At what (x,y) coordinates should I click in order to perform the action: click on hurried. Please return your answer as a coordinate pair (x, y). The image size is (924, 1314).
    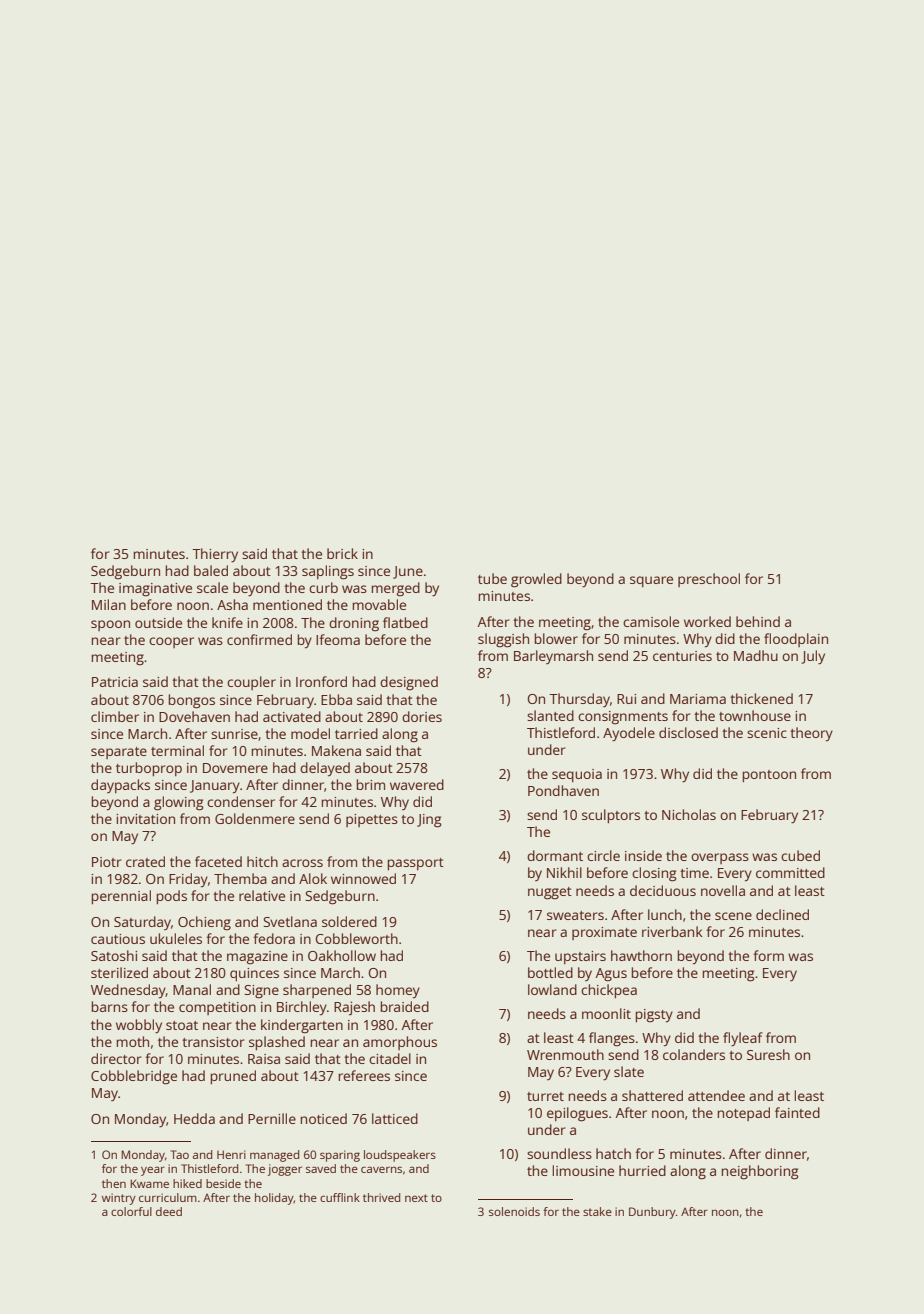
    Looking at the image, I should click on (642, 1170).
